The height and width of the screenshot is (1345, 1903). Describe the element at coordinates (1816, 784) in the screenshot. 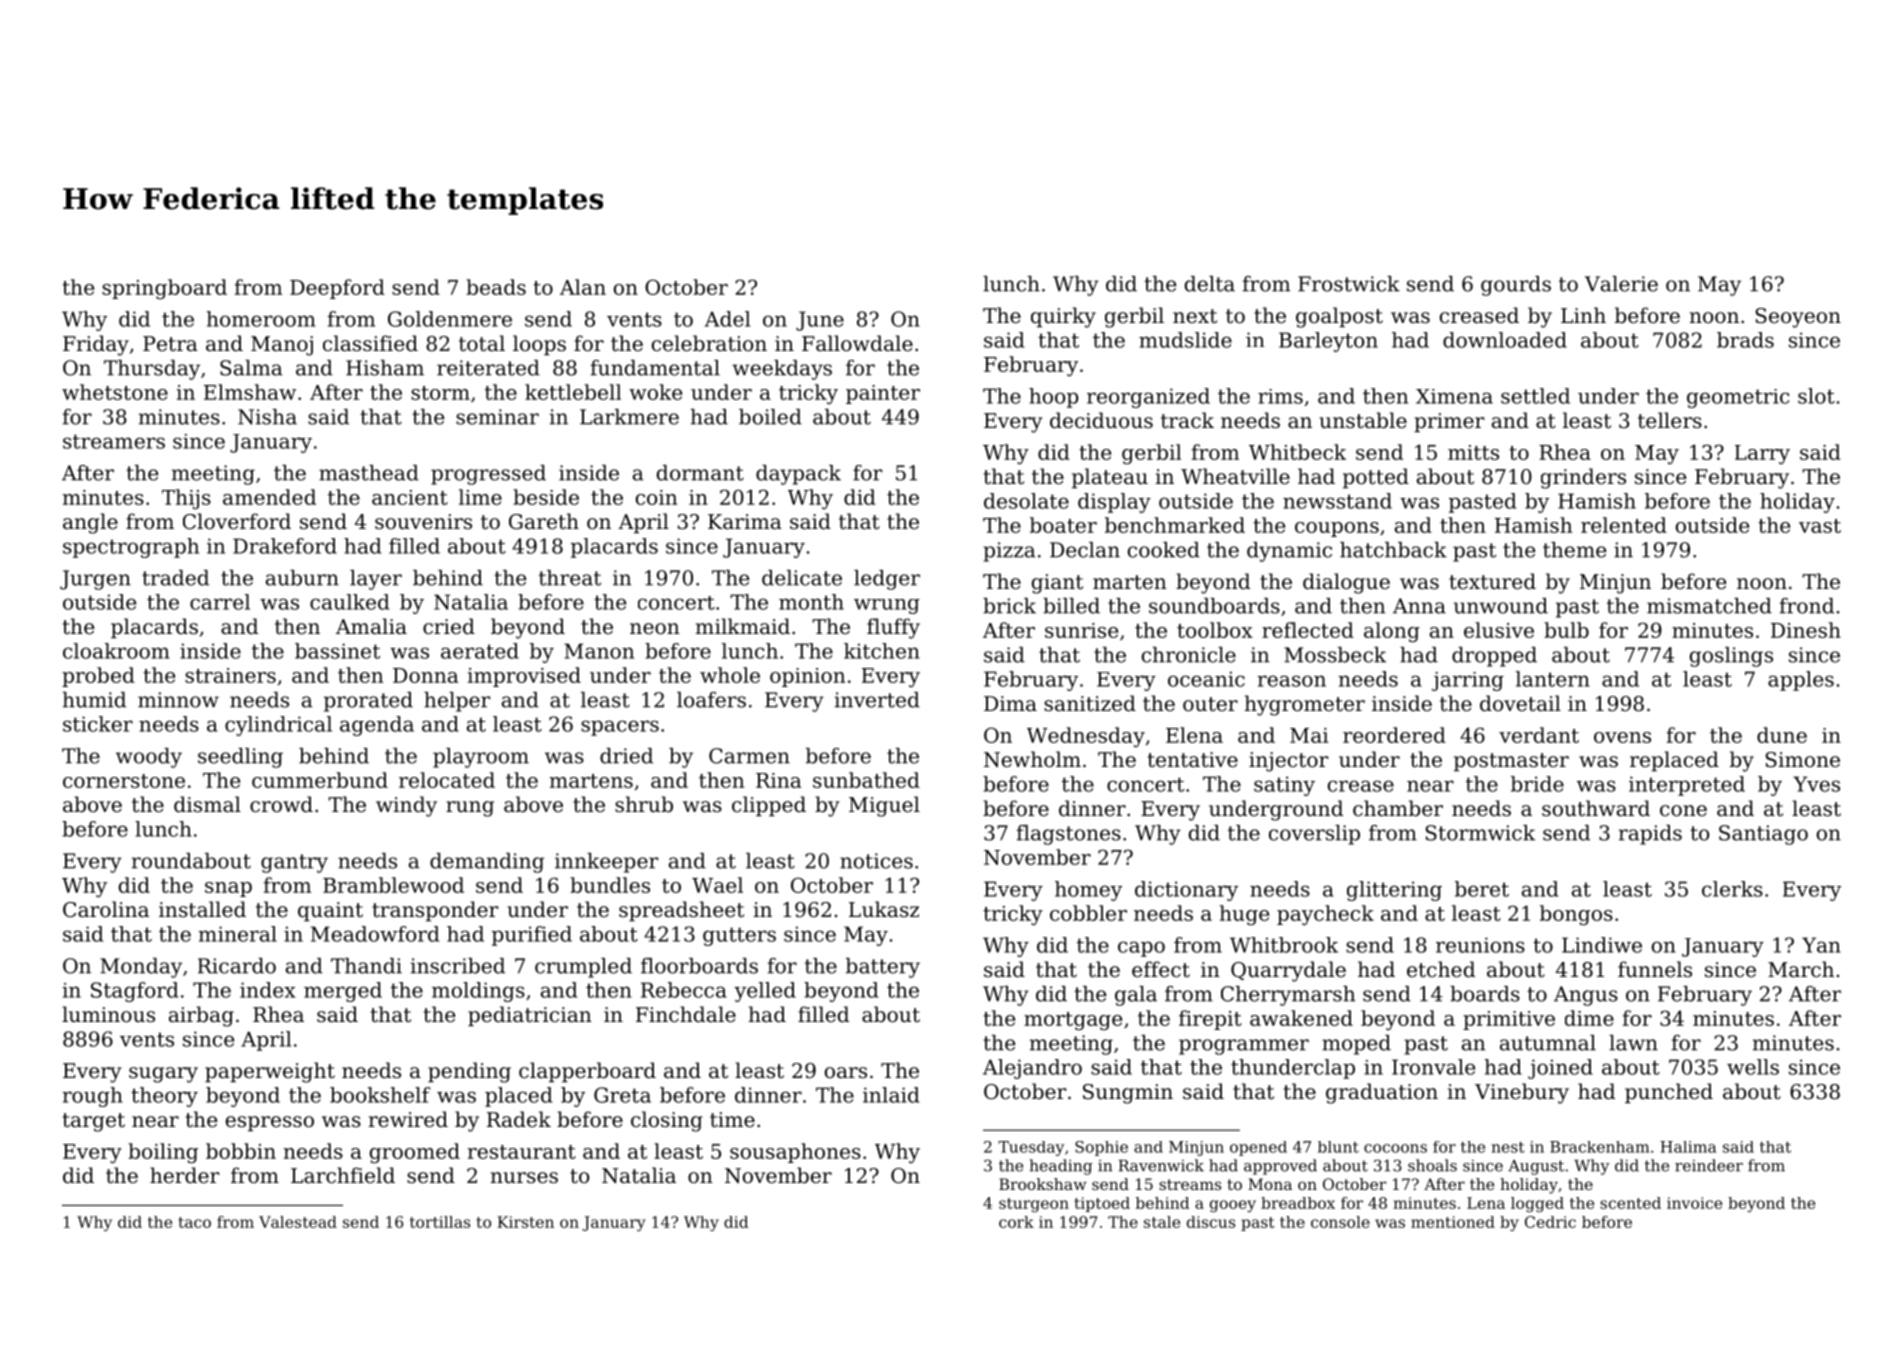

I see `Yves` at that location.
